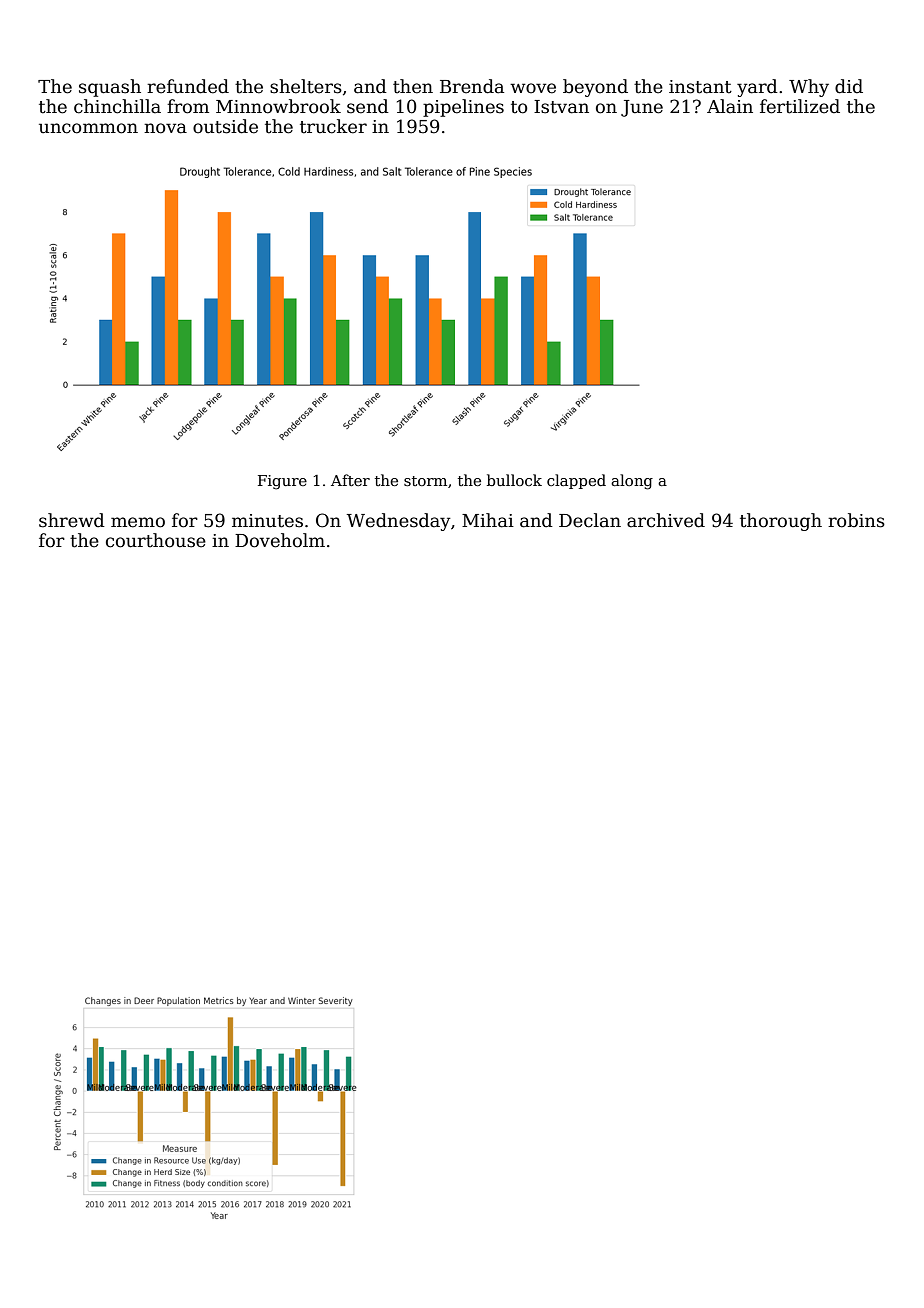 The height and width of the screenshot is (1308, 924). Describe the element at coordinates (425, 481) in the screenshot. I see `storm` at that location.
